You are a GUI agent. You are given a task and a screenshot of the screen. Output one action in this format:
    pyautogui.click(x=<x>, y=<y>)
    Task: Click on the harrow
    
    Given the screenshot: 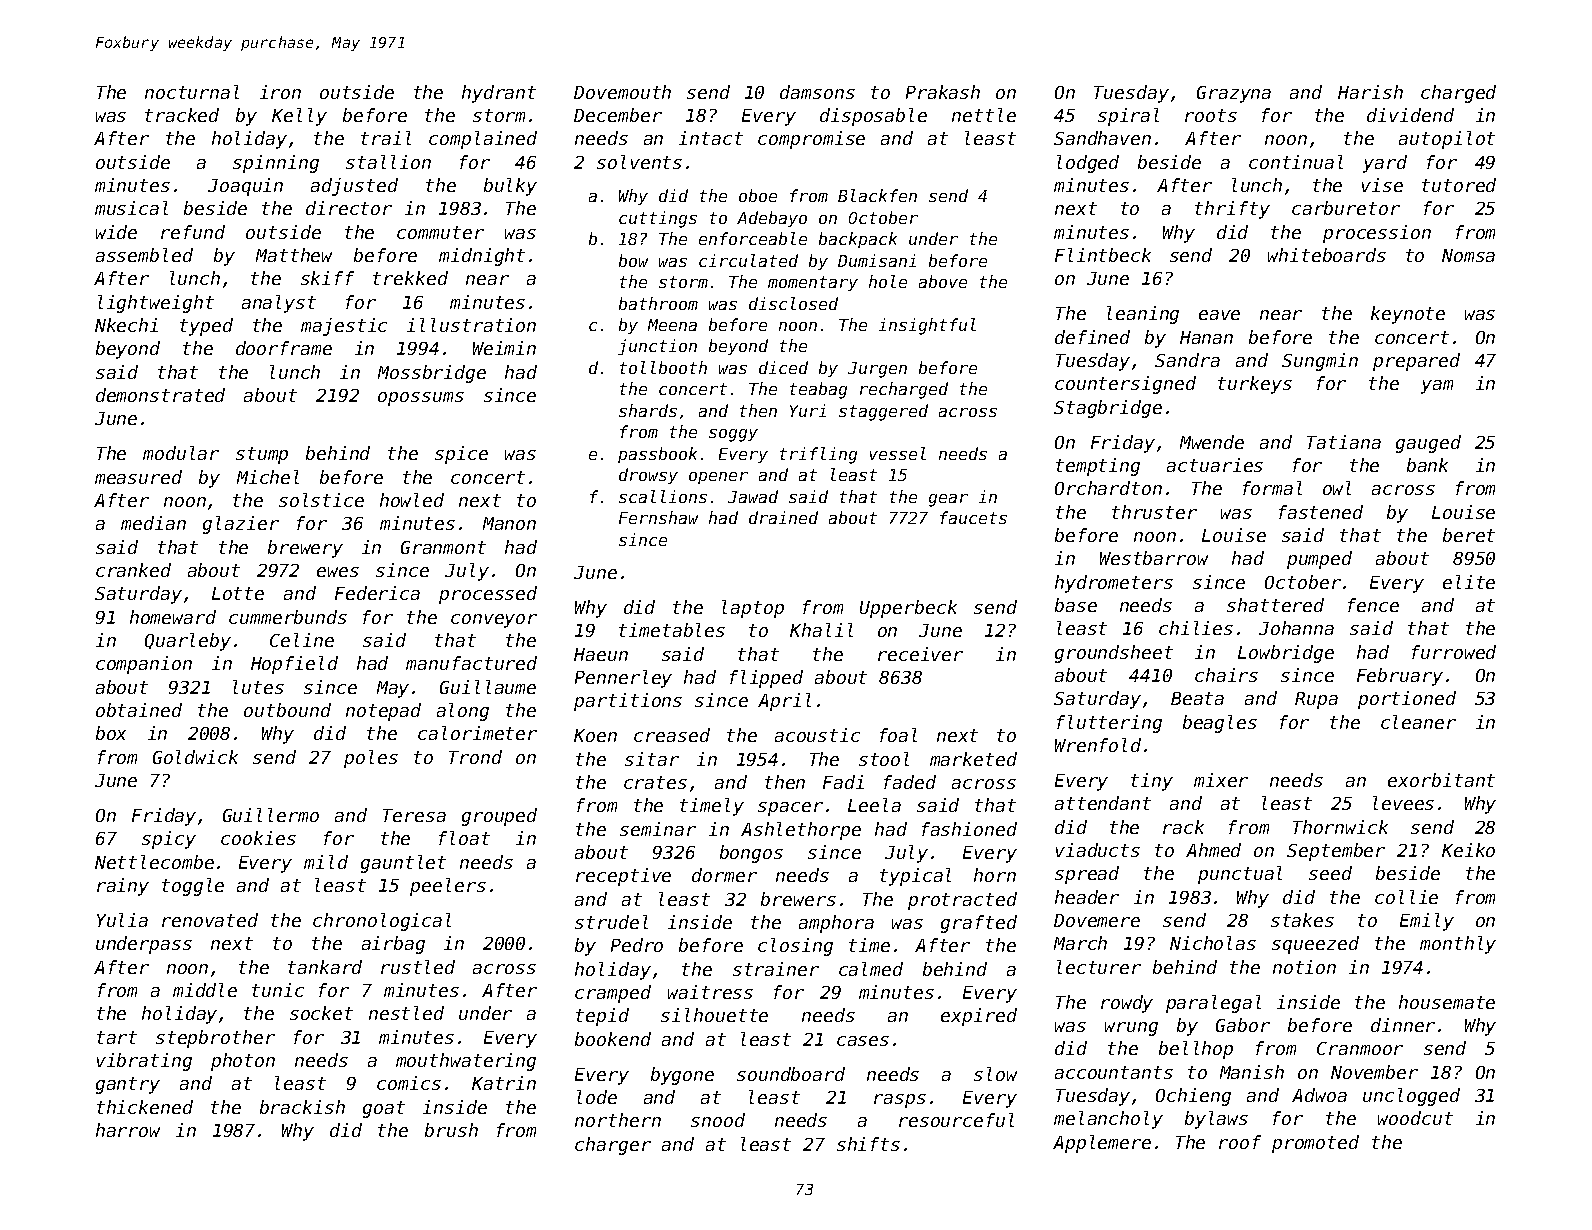 What is the action you would take?
    pyautogui.click(x=128, y=1130)
